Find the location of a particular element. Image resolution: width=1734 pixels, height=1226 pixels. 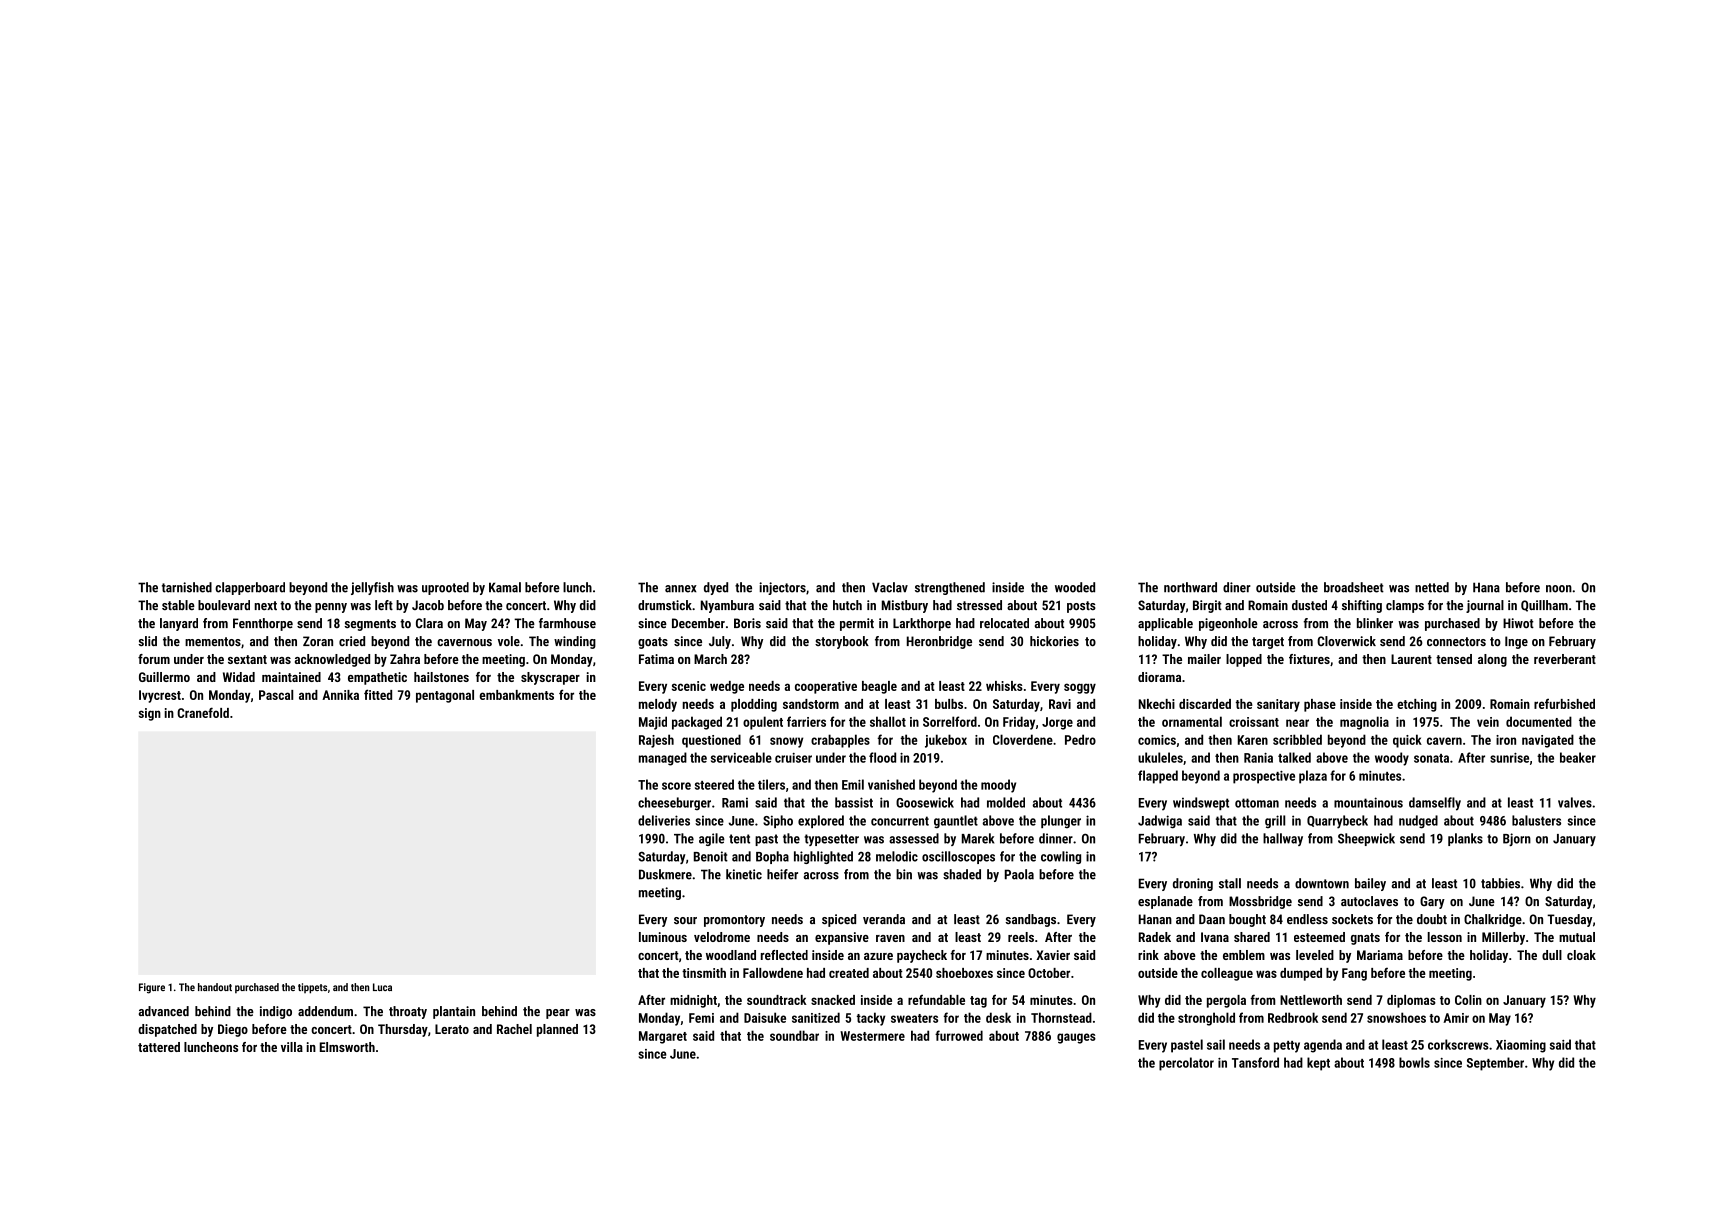

Margaret is located at coordinates (663, 1037).
